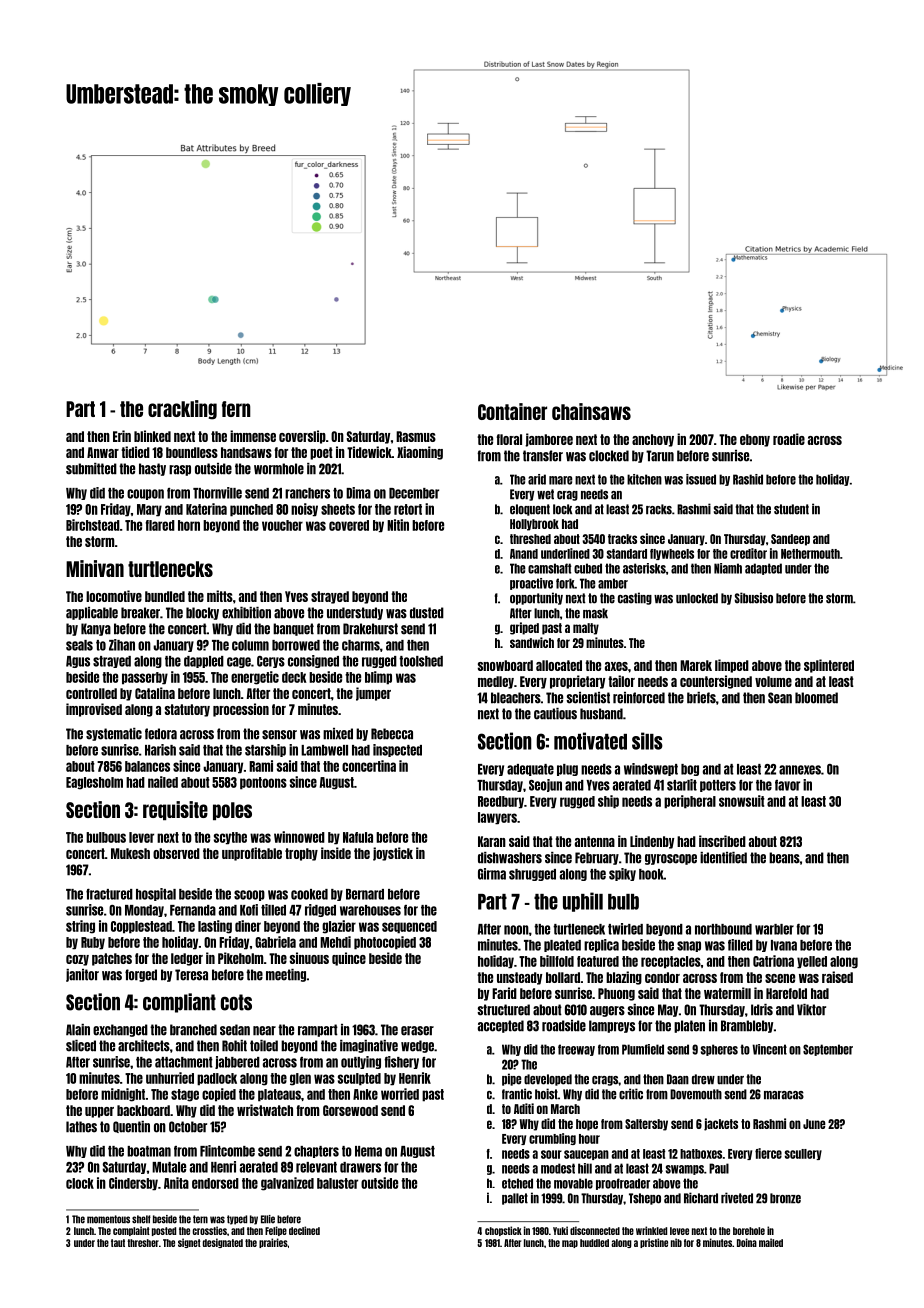 This screenshot has height=1308, width=924. What do you see at coordinates (180, 470) in the screenshot?
I see `rasp` at bounding box center [180, 470].
